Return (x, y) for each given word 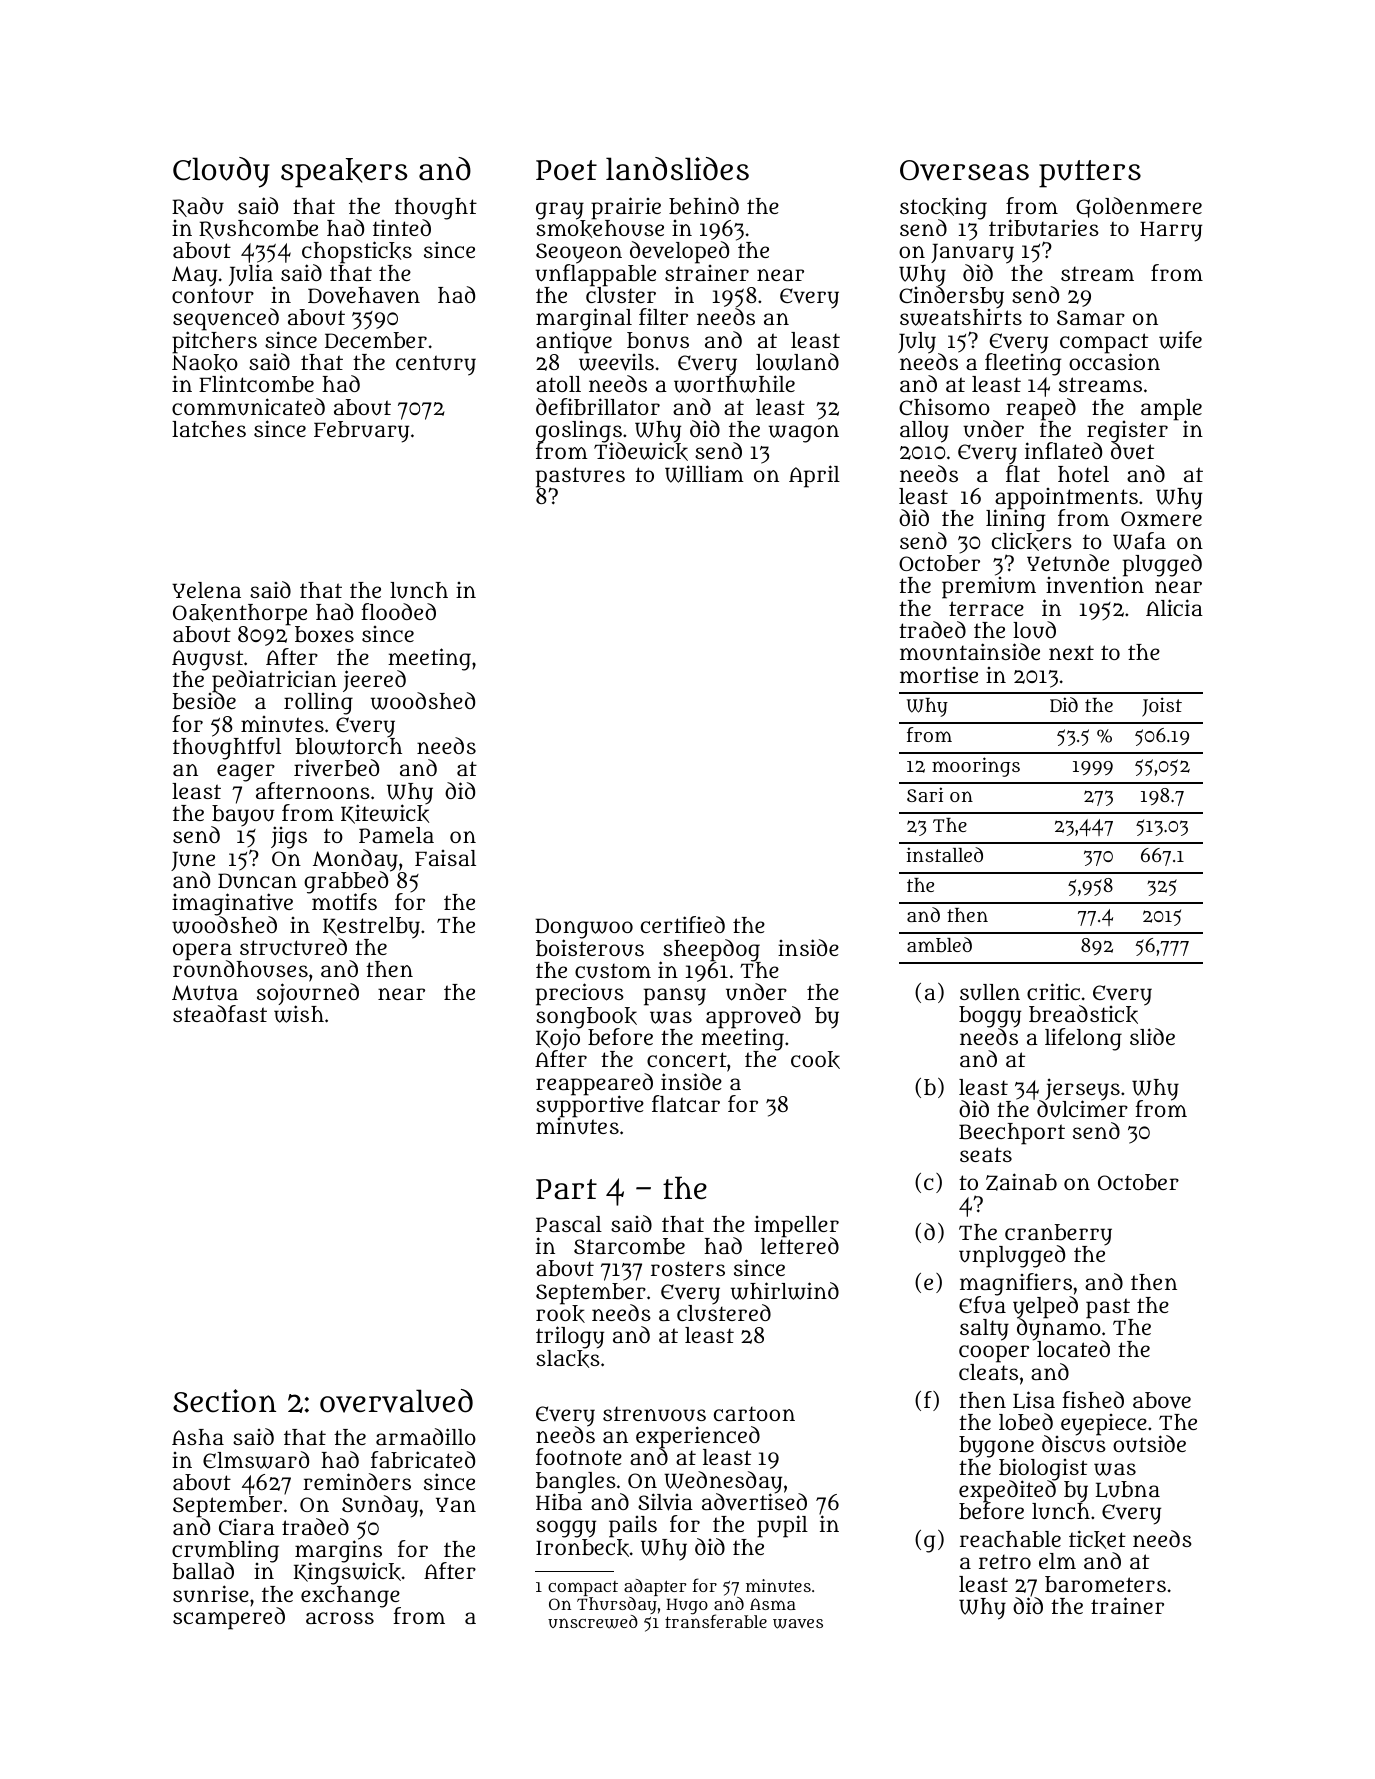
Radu (198, 207)
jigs (289, 837)
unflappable (595, 275)
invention (1095, 585)
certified (683, 924)
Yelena (206, 590)
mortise (939, 675)
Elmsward (256, 1460)
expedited (1007, 1492)
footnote (579, 1456)
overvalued (396, 1401)
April (814, 476)
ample (1171, 410)
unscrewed (593, 1622)
